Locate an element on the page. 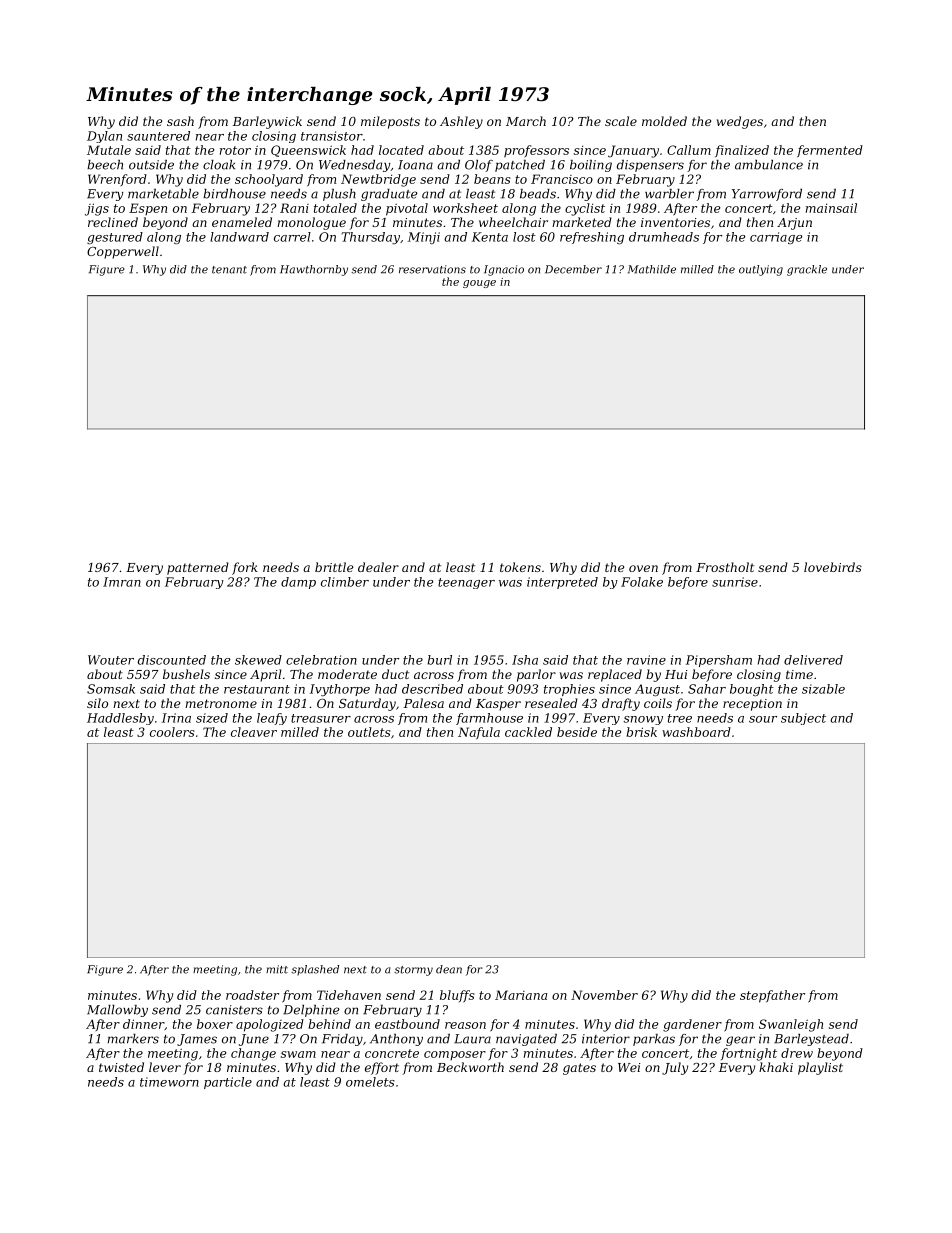  dean is located at coordinates (449, 969).
